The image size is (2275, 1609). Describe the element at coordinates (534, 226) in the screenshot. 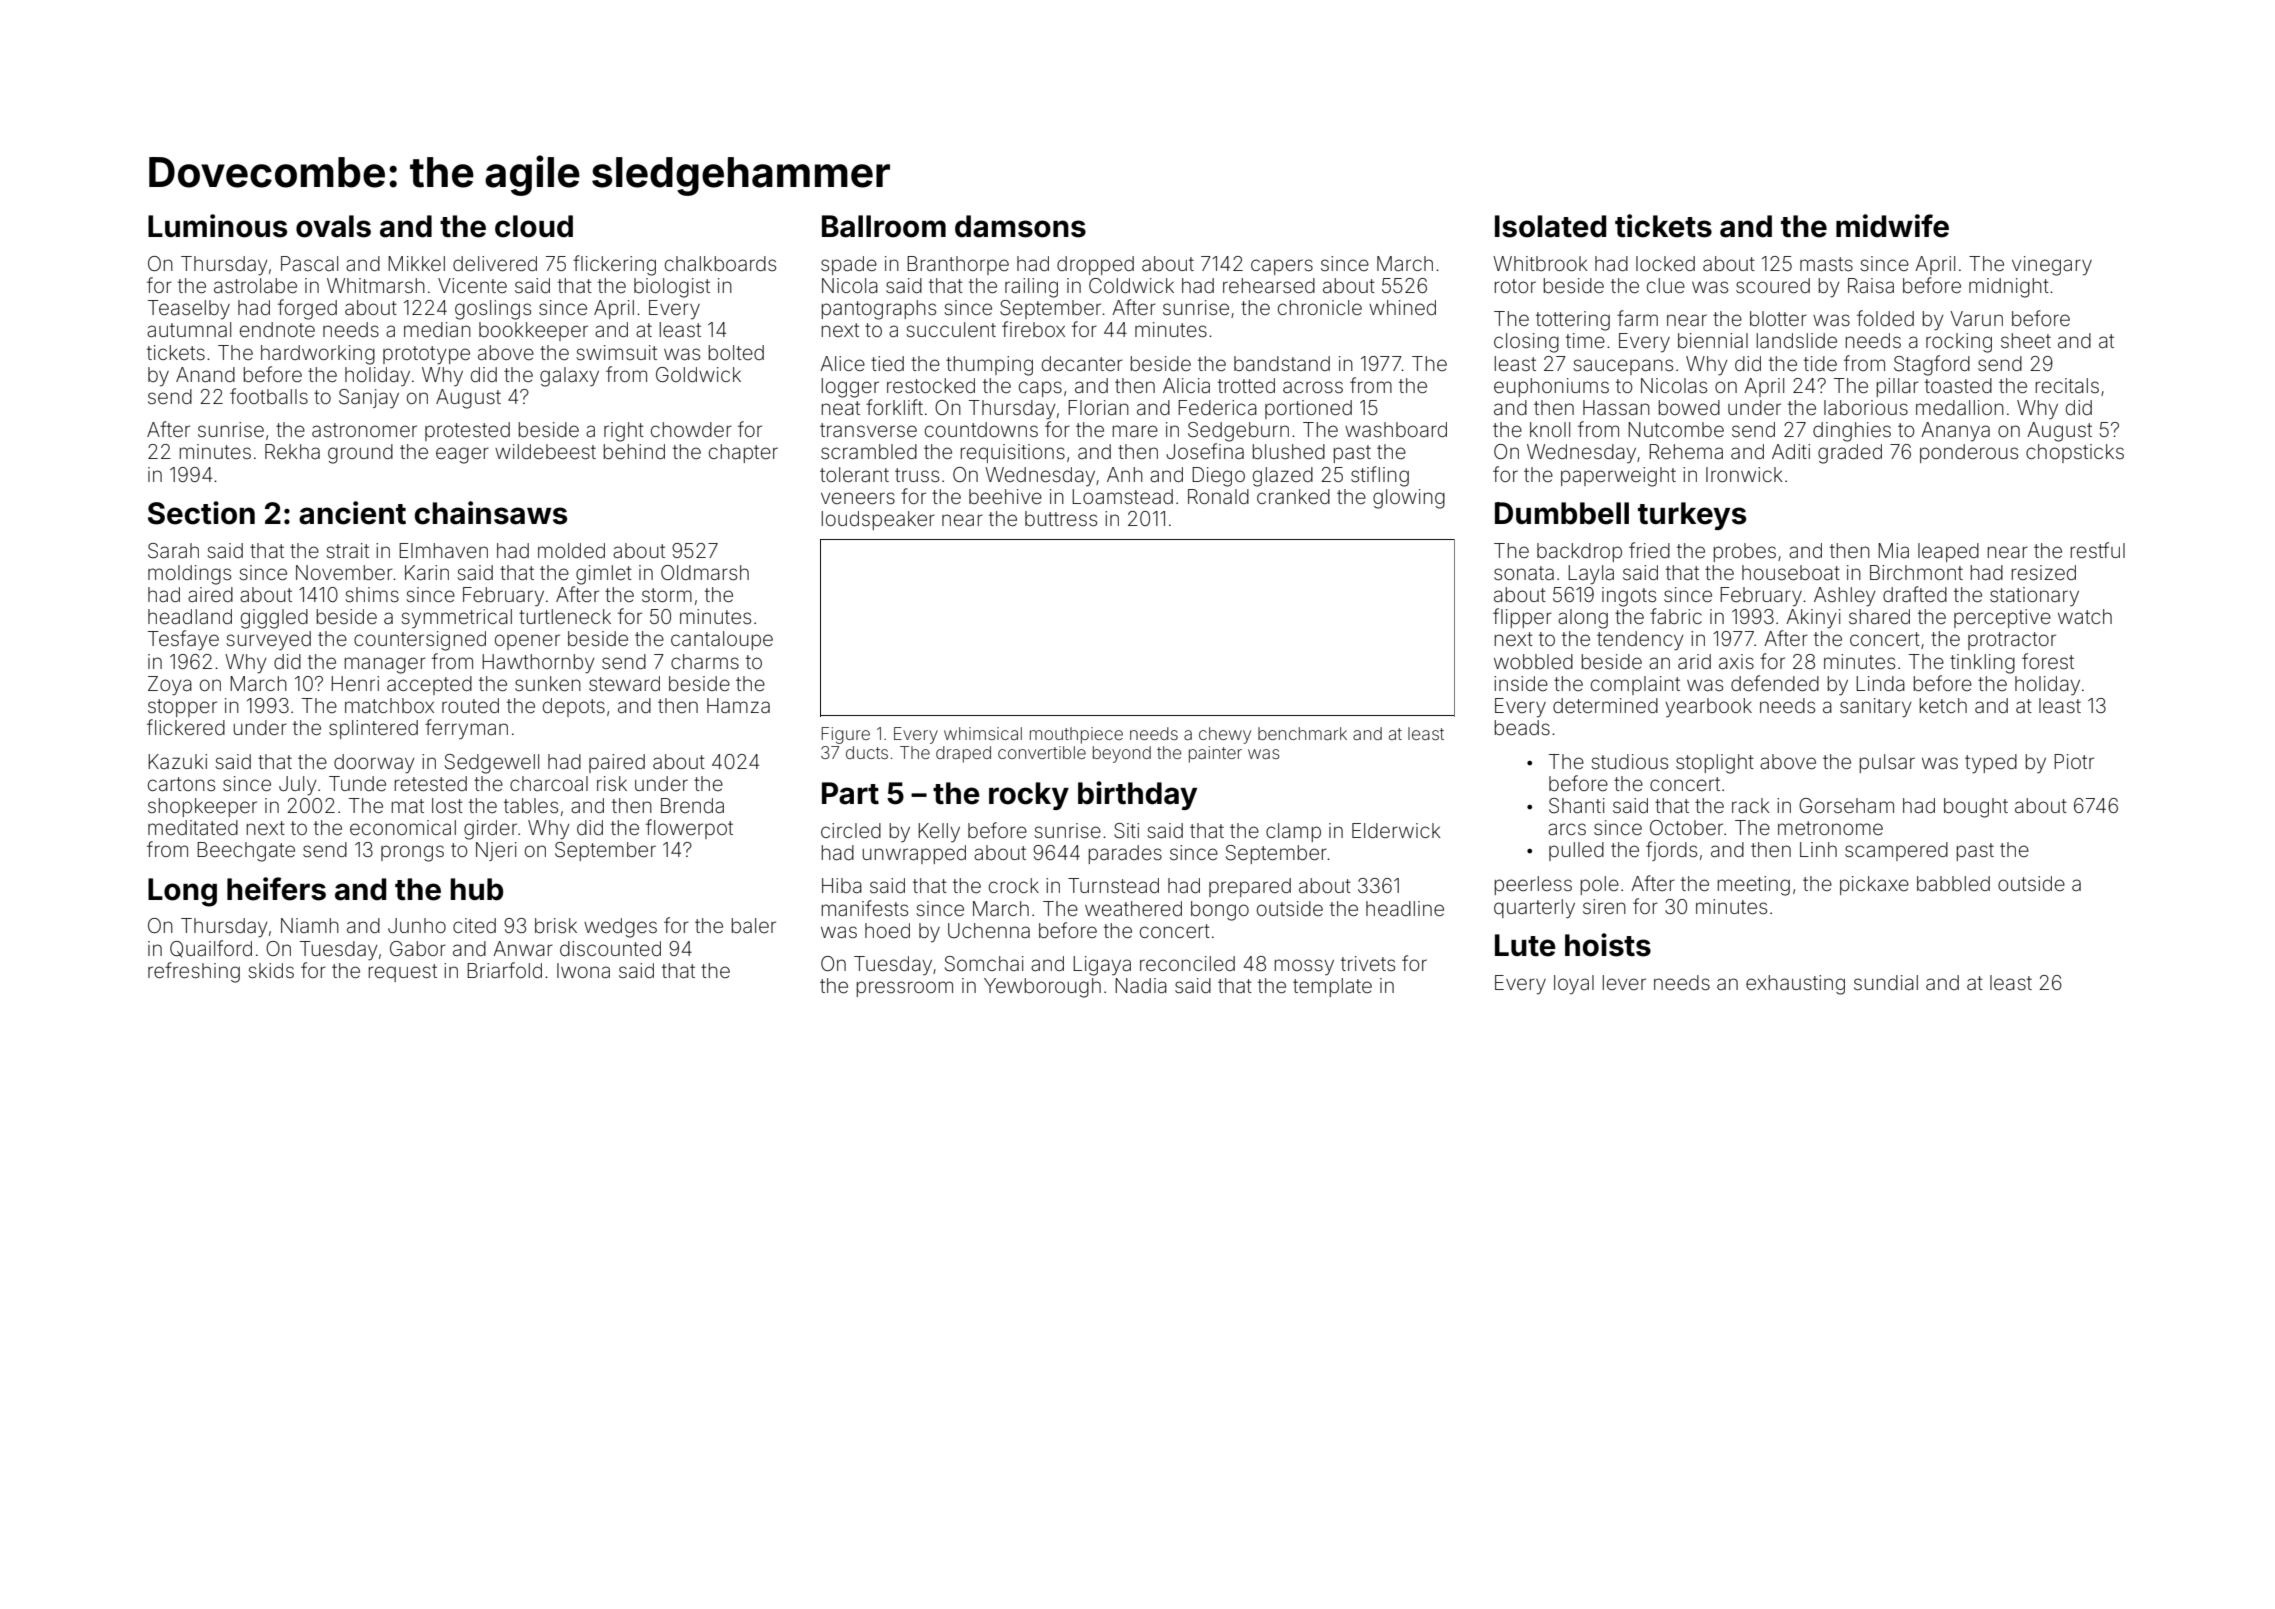

I see `cloud` at that location.
